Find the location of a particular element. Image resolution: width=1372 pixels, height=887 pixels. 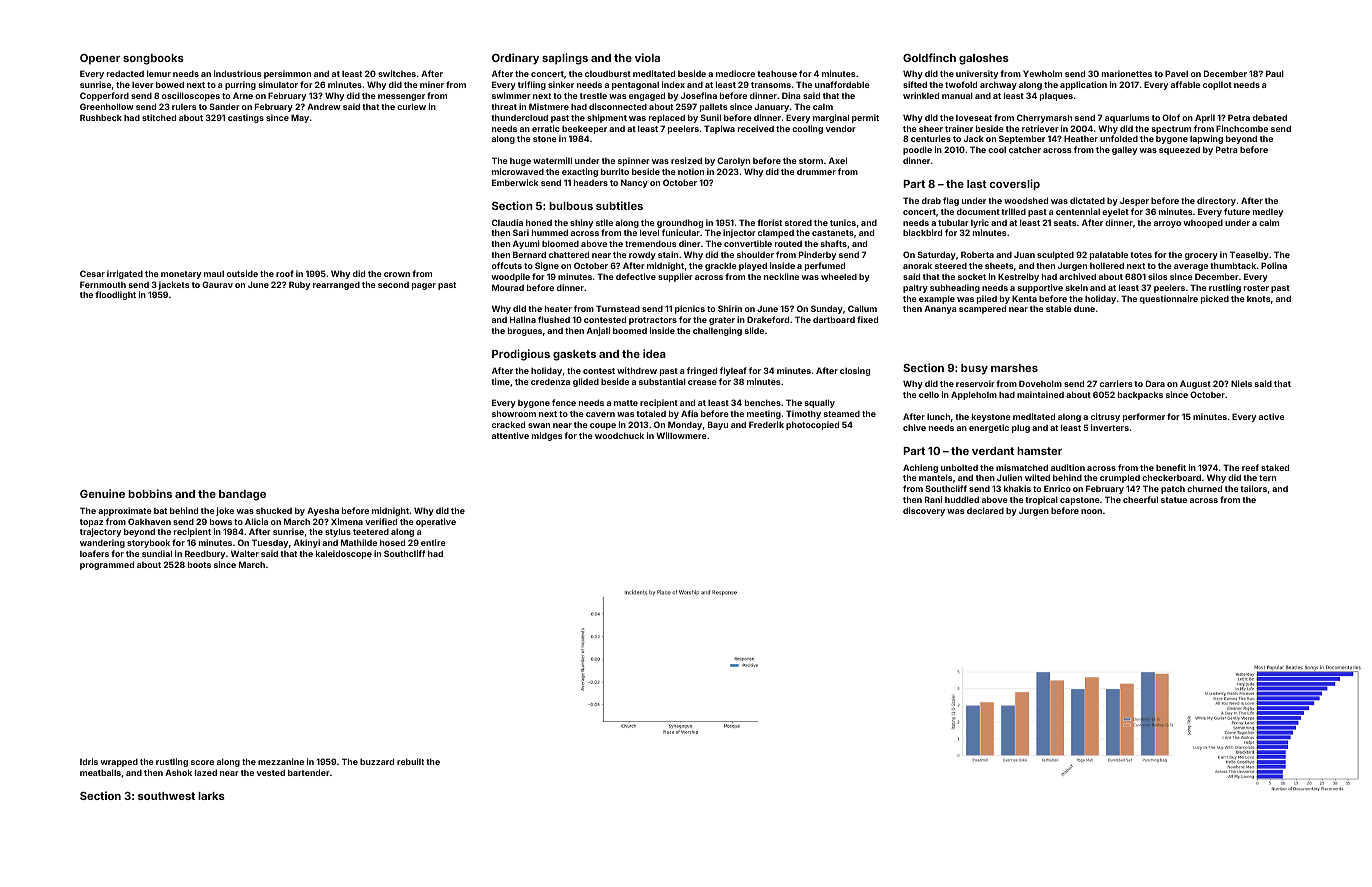

southwest is located at coordinates (166, 796).
